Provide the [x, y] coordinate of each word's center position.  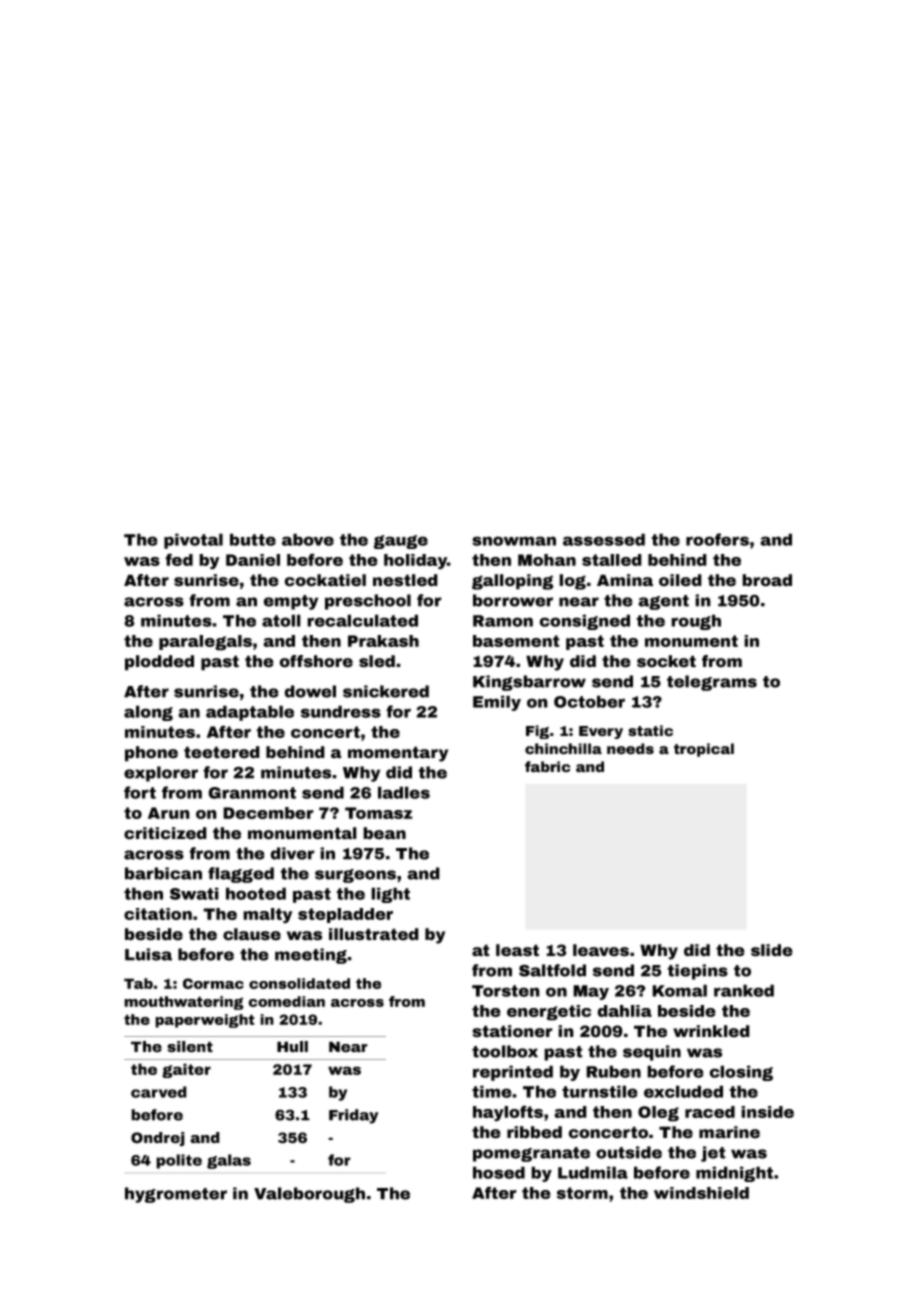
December [268, 813]
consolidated [299, 983]
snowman [514, 541]
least [517, 950]
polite [179, 1161]
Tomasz [379, 813]
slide [772, 950]
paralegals [205, 643]
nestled [405, 580]
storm [582, 1193]
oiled [680, 580]
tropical [704, 750]
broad [767, 580]
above [308, 539]
